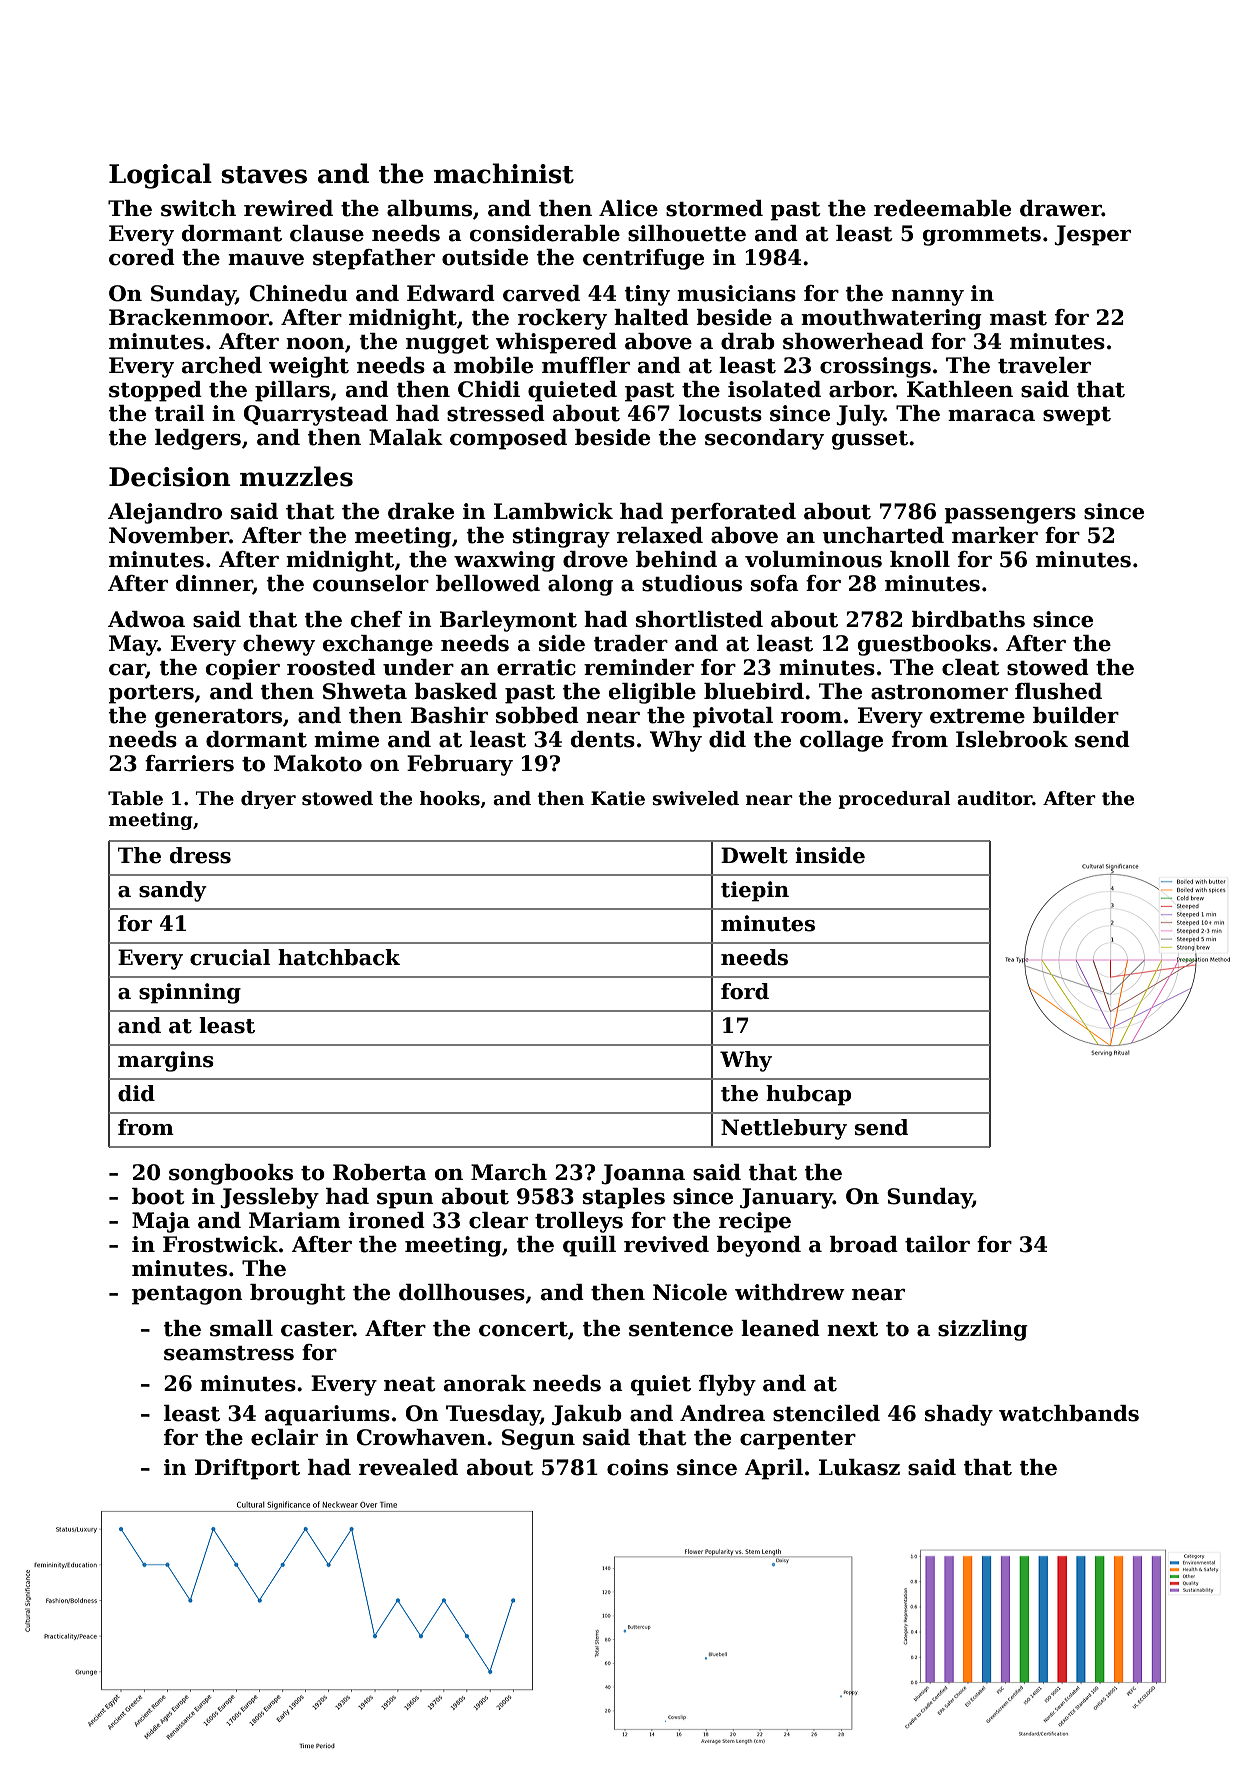  I want to click on Logical, so click(160, 176).
